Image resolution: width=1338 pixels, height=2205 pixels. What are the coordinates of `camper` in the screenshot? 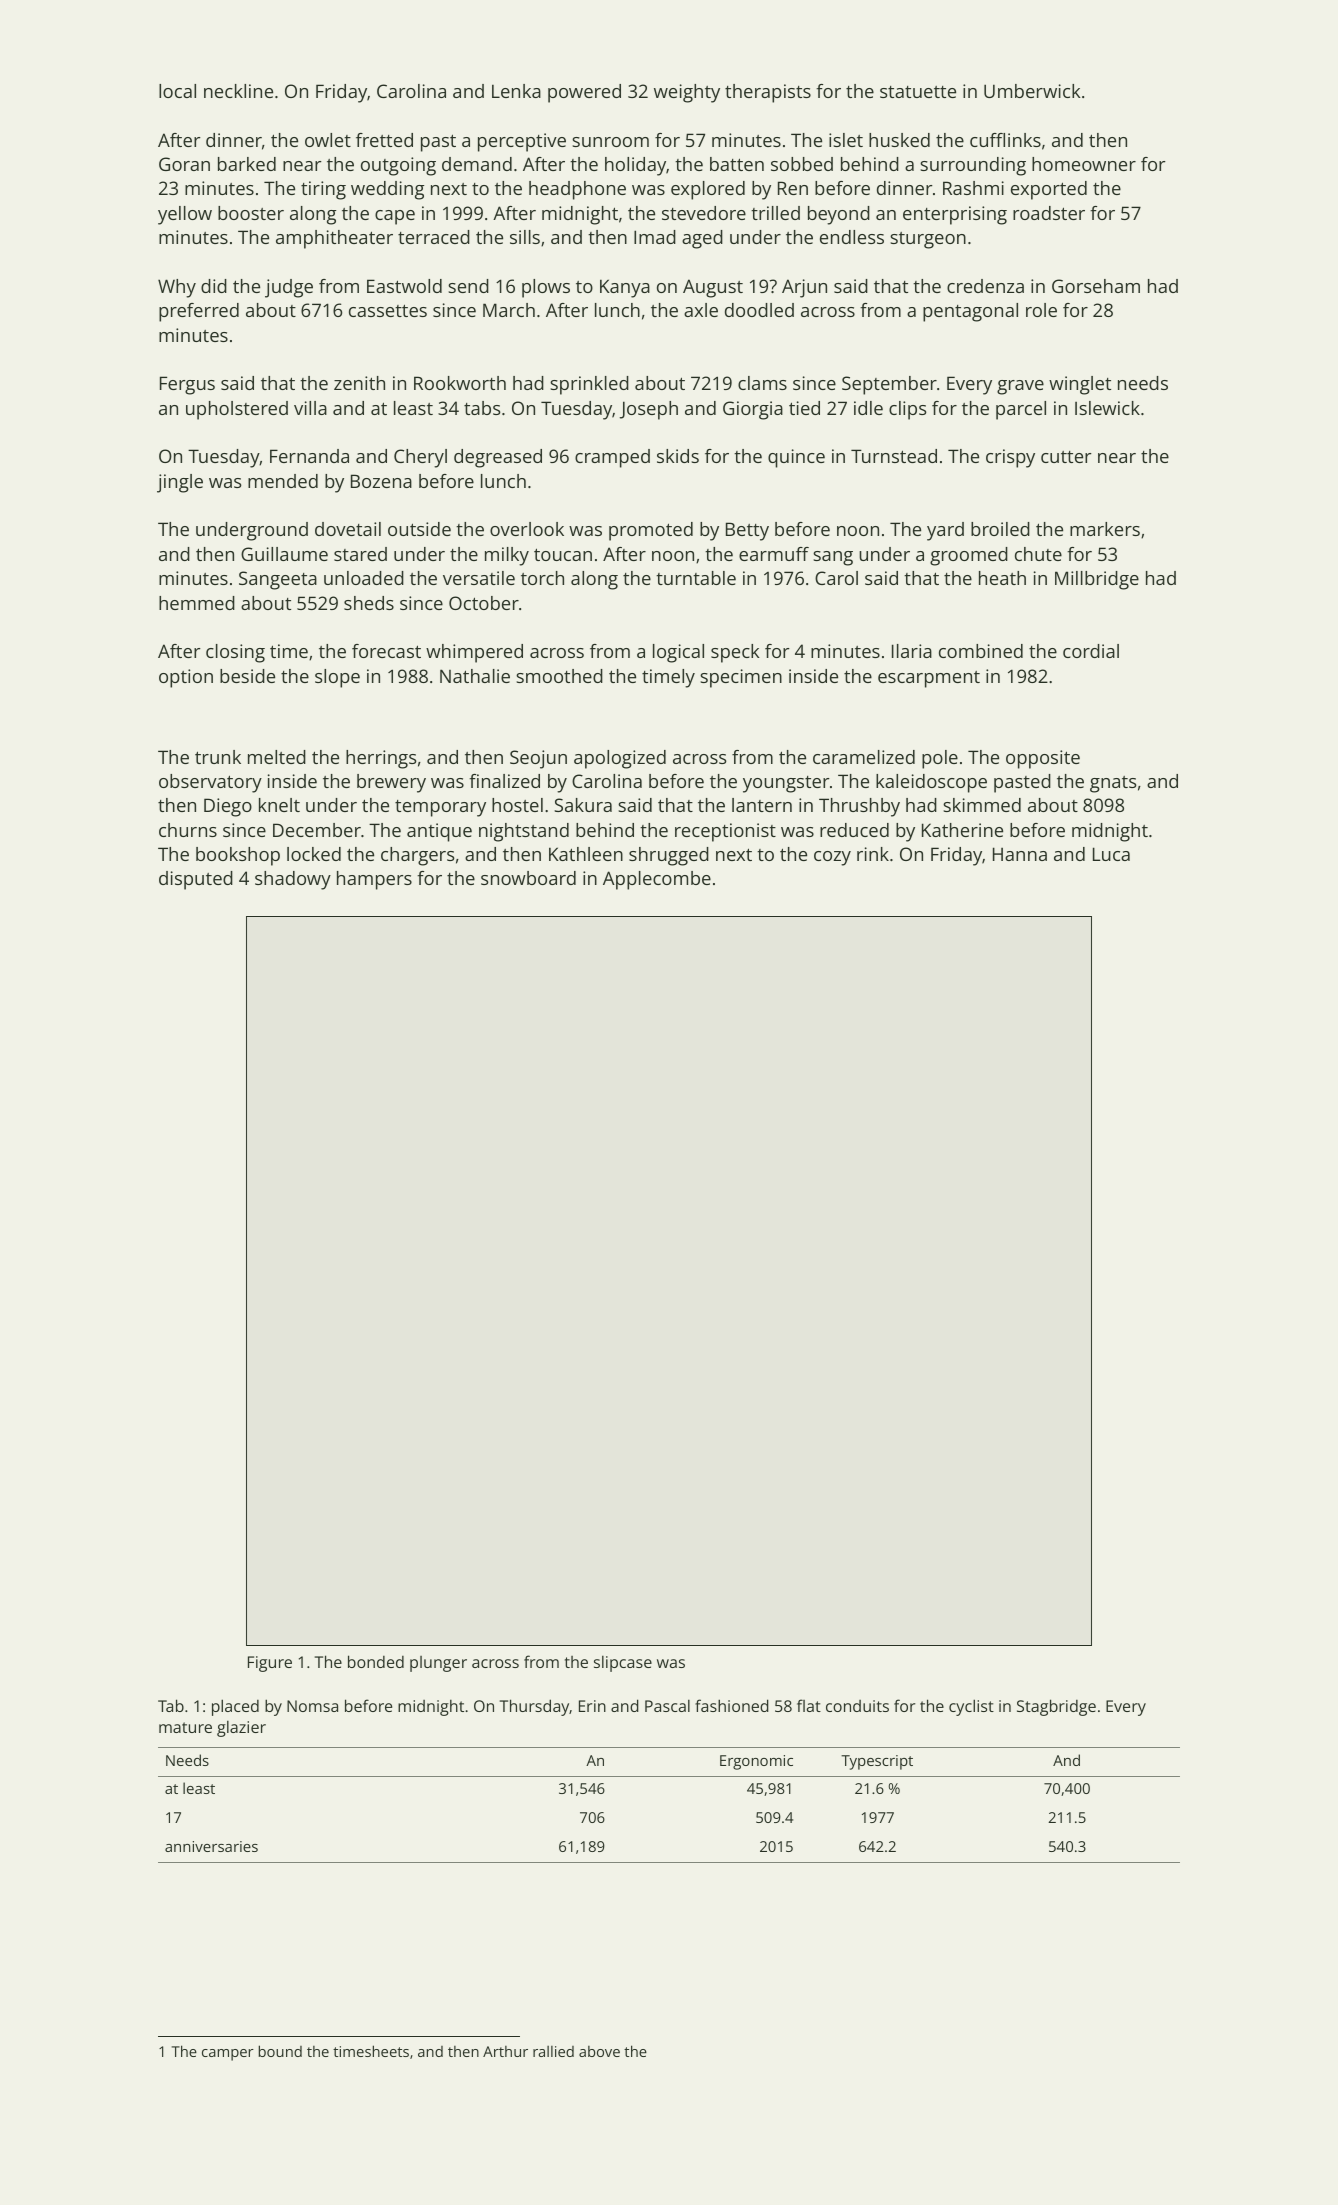 It's located at (228, 2055).
